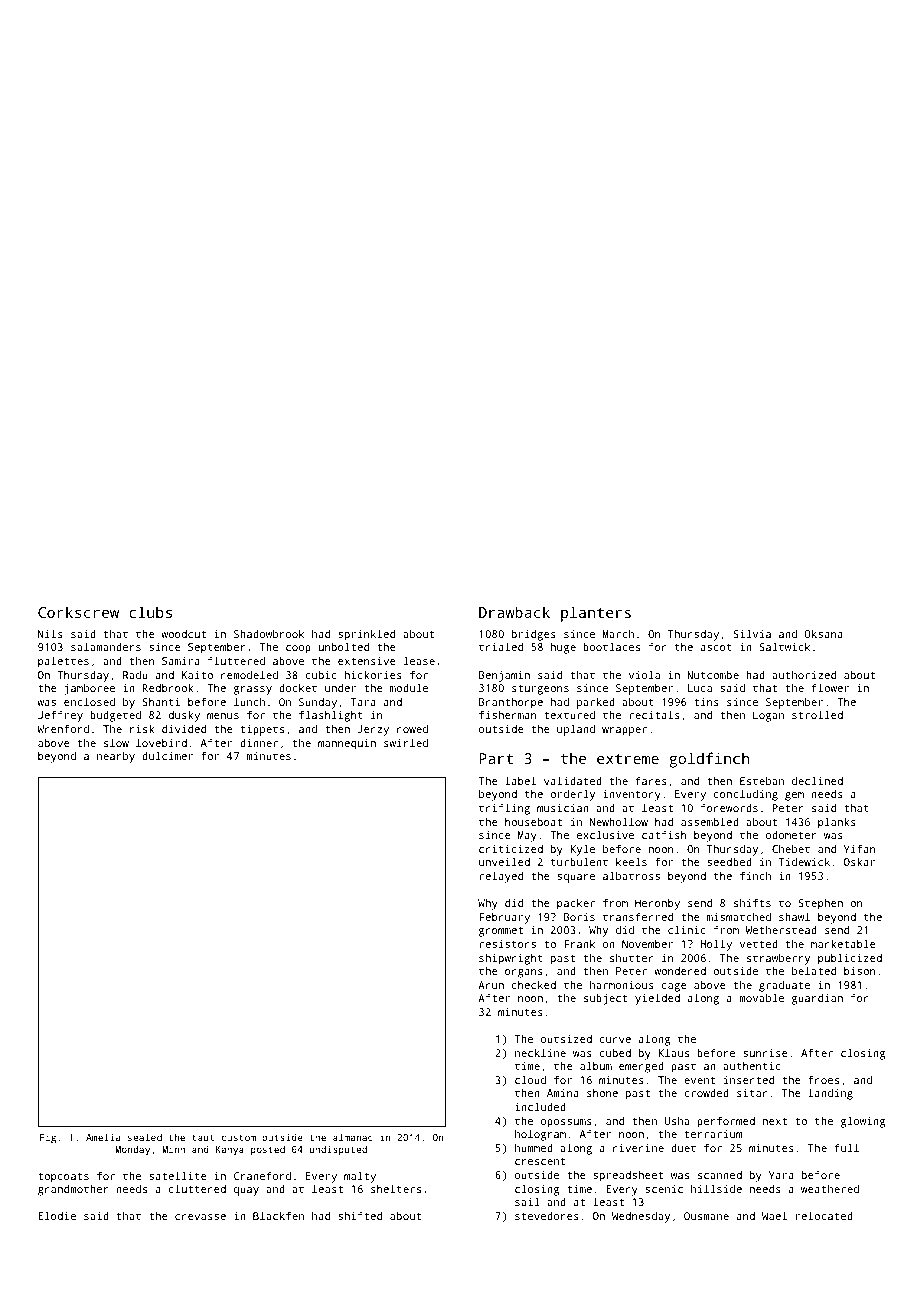 The width and height of the screenshot is (924, 1308). I want to click on Elodie, so click(57, 1215).
